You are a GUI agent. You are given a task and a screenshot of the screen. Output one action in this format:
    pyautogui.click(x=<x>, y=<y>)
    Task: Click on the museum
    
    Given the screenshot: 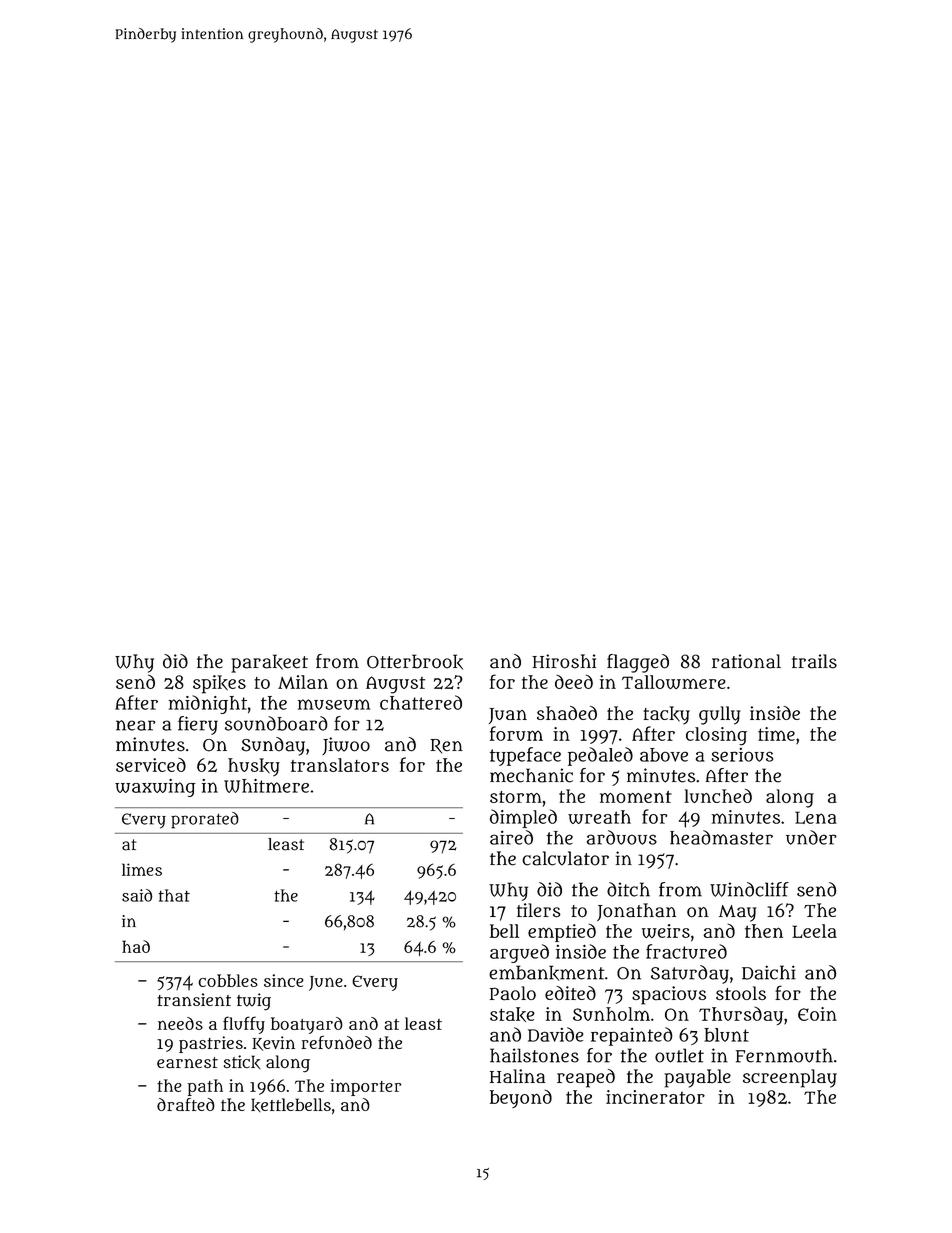 What is the action you would take?
    pyautogui.click(x=334, y=704)
